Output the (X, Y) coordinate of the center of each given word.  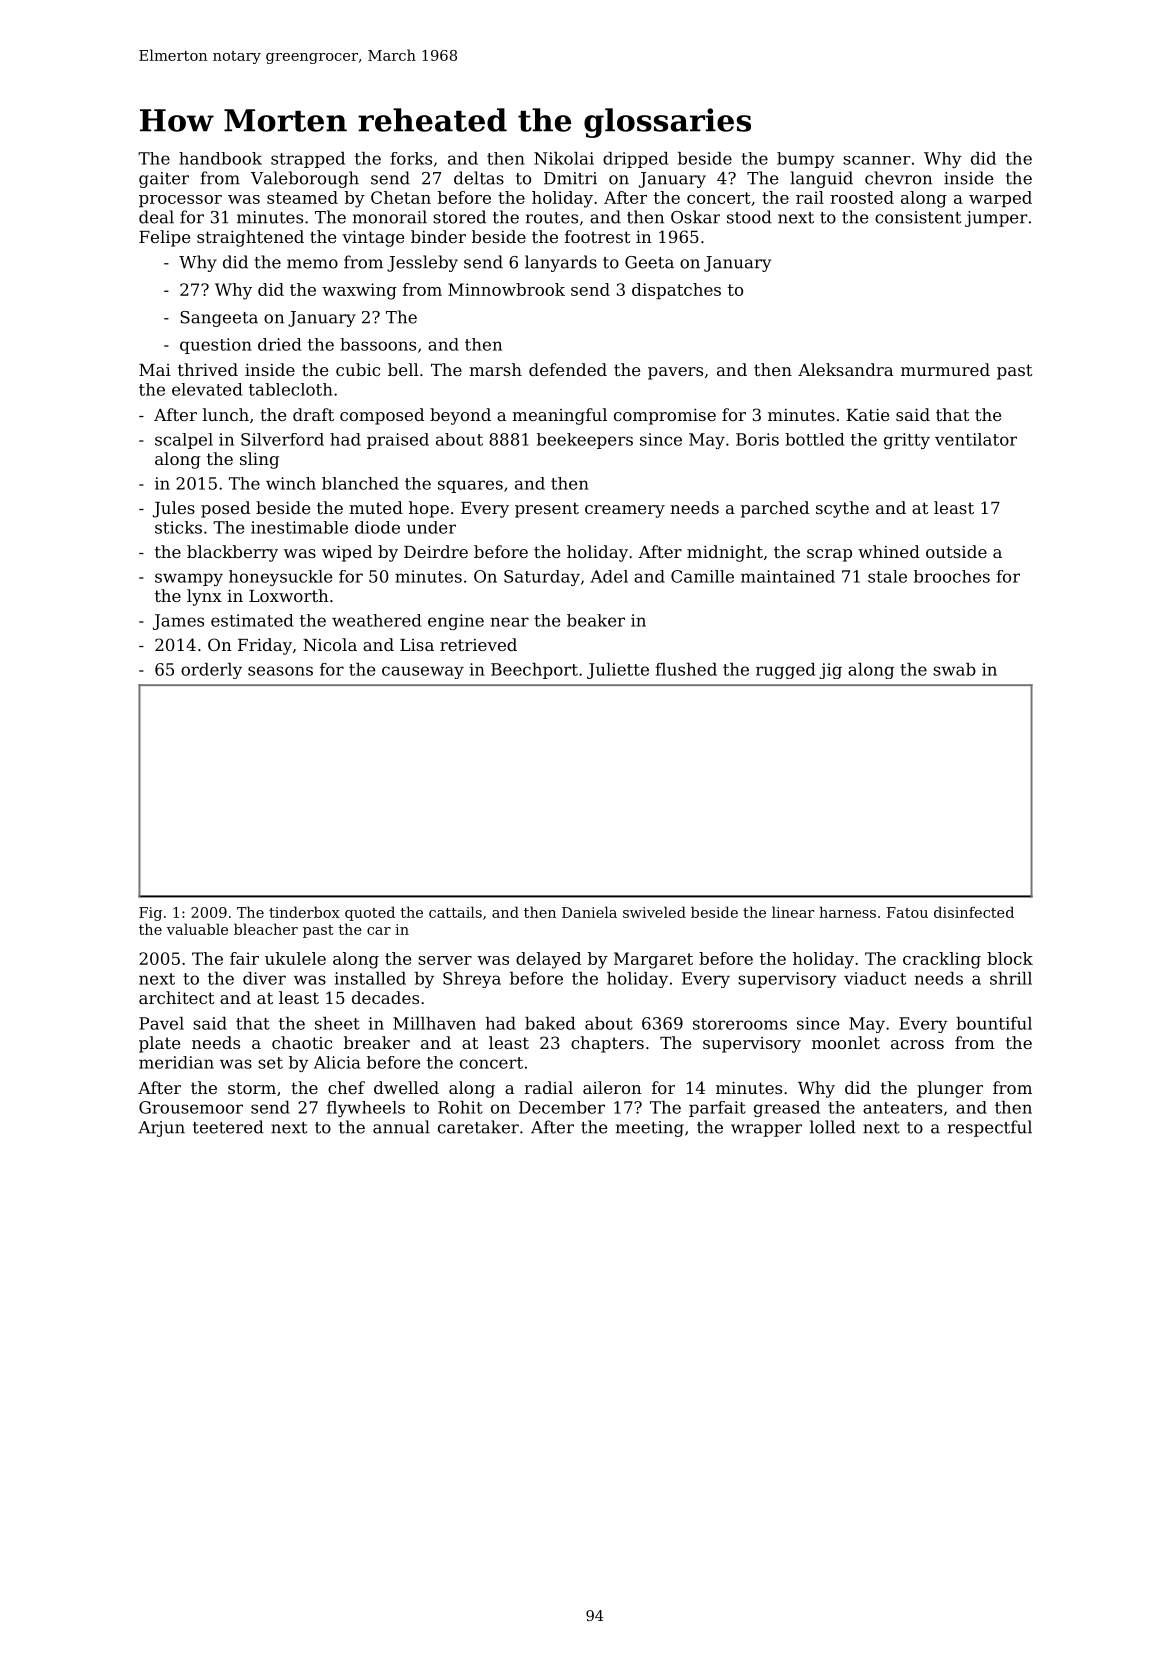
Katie (867, 414)
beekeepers (585, 441)
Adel (609, 576)
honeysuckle (280, 578)
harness (847, 912)
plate (159, 1044)
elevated (207, 389)
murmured (945, 369)
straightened (250, 238)
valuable (197, 929)
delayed (548, 960)
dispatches (676, 291)
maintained (788, 576)
